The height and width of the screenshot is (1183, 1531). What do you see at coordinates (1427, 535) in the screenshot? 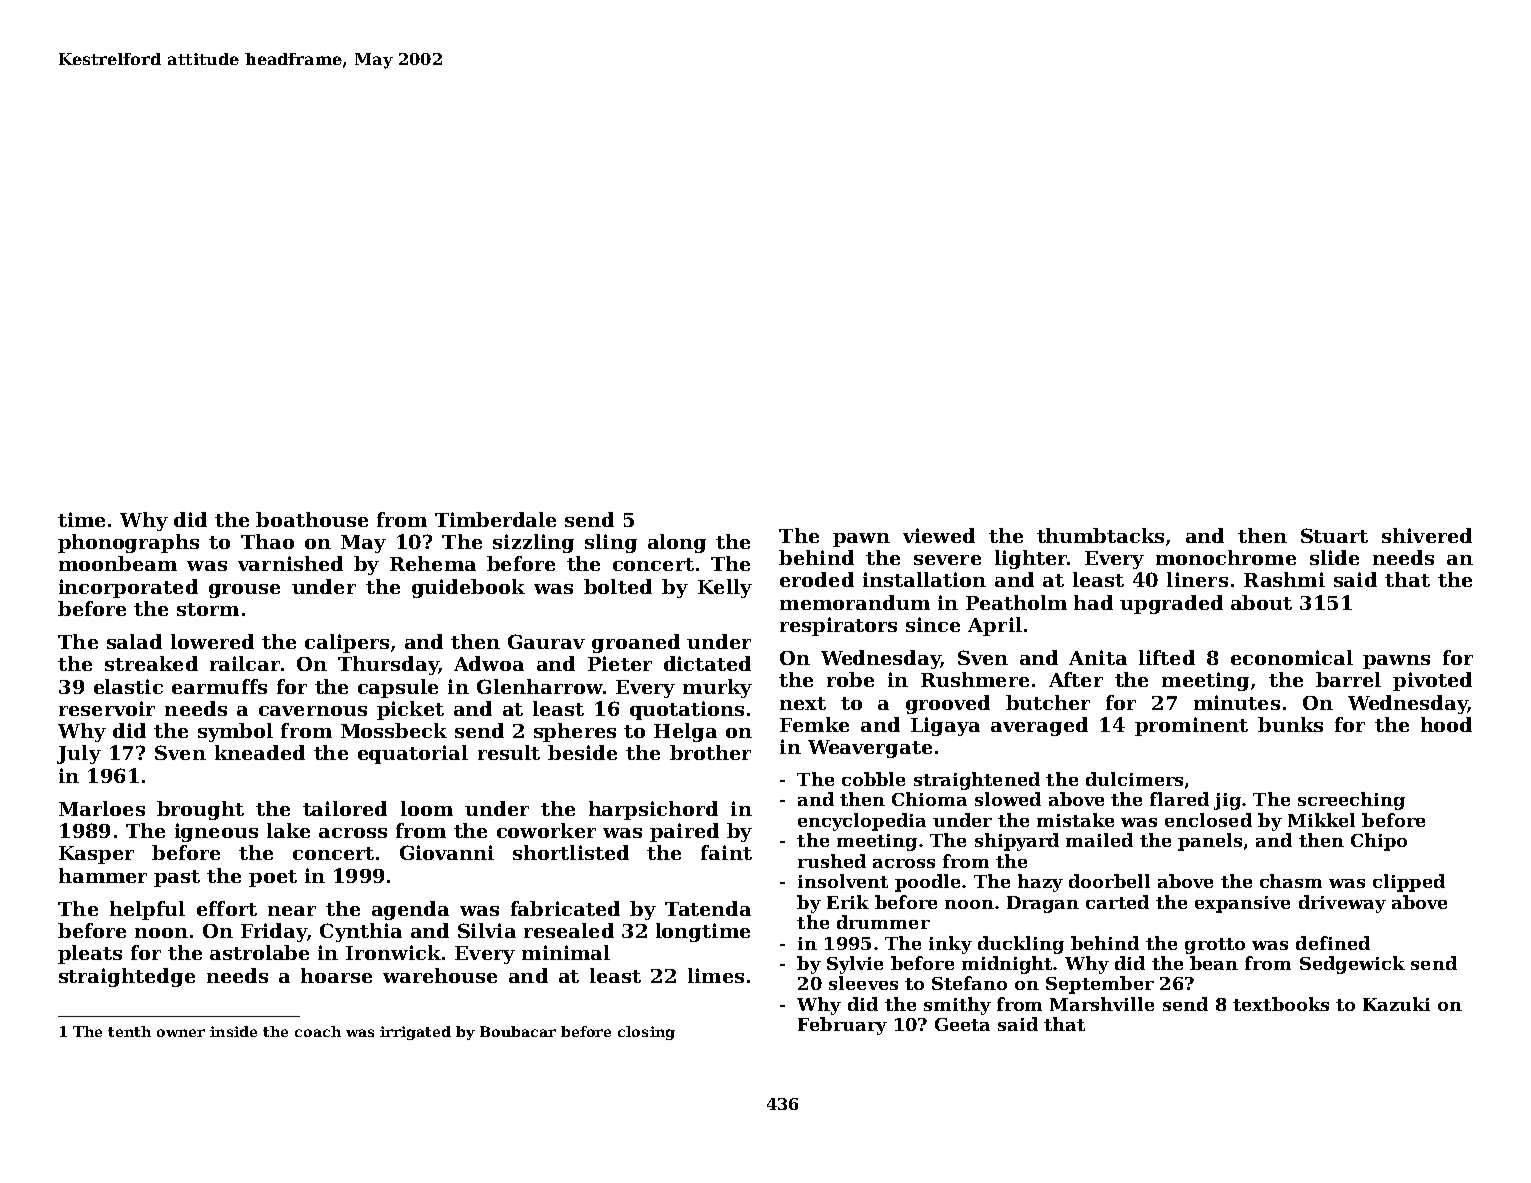
I see `shivered` at bounding box center [1427, 535].
